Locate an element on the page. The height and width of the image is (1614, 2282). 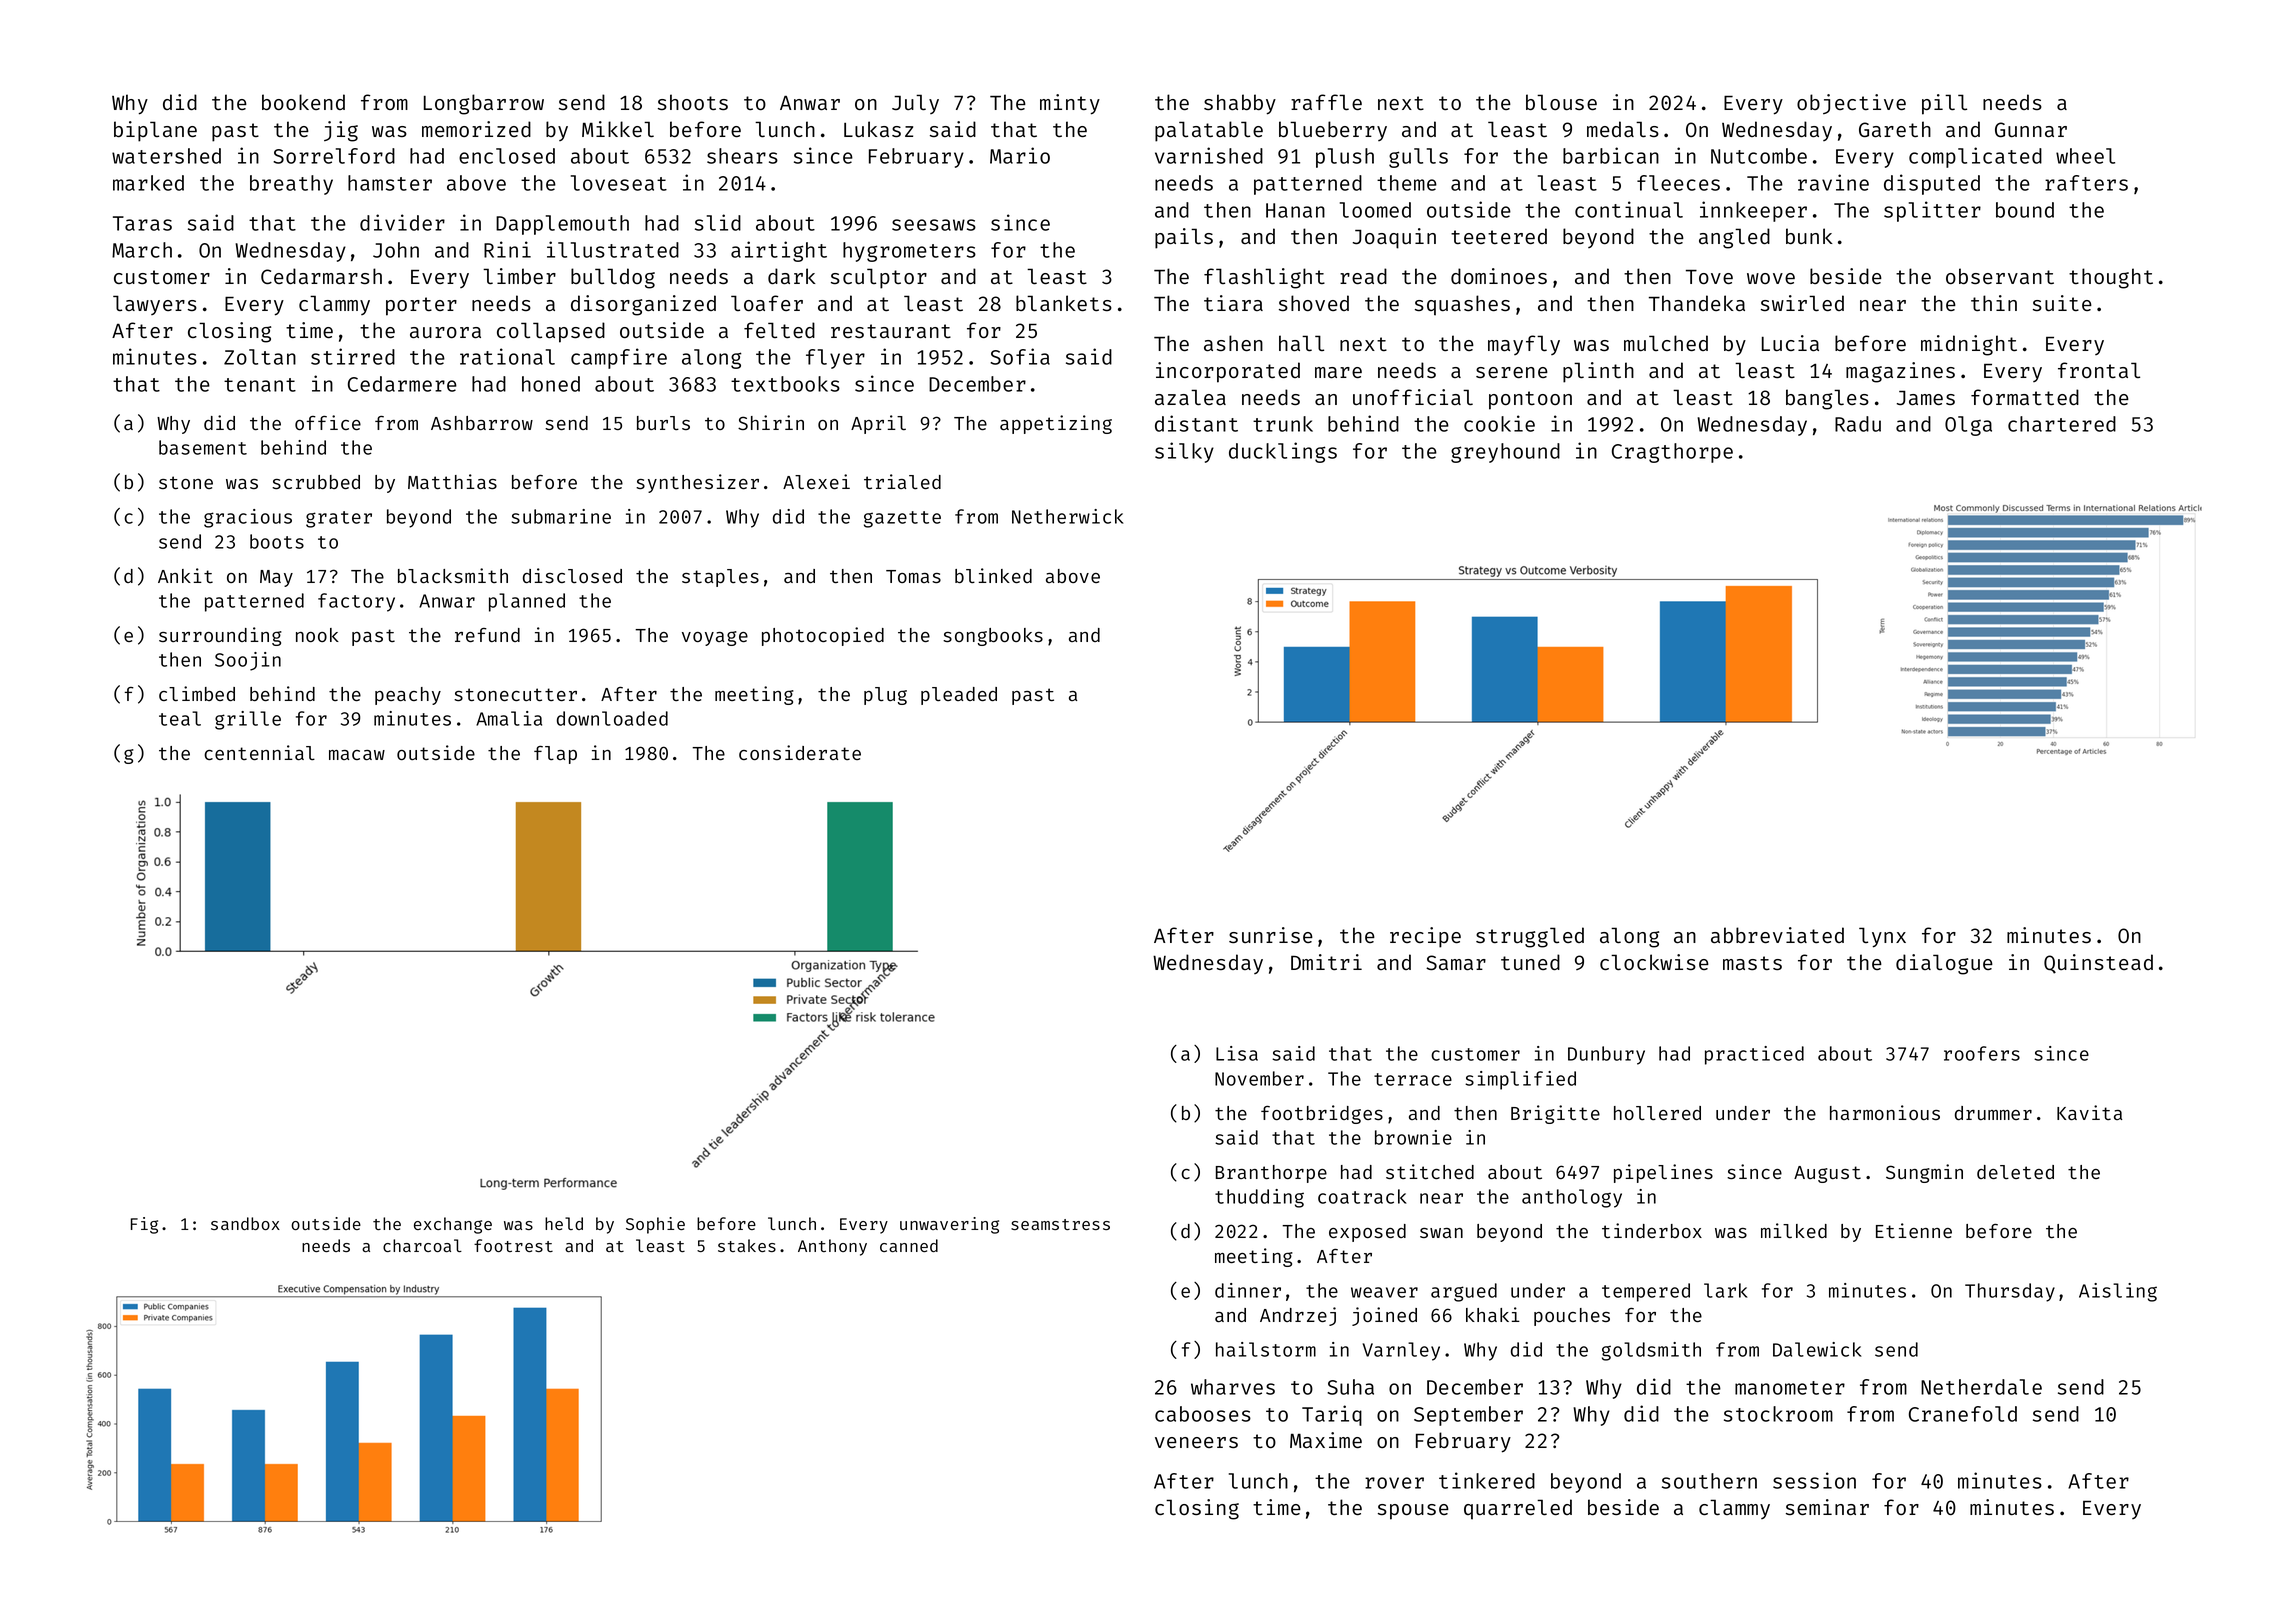
blouse is located at coordinates (1561, 102).
